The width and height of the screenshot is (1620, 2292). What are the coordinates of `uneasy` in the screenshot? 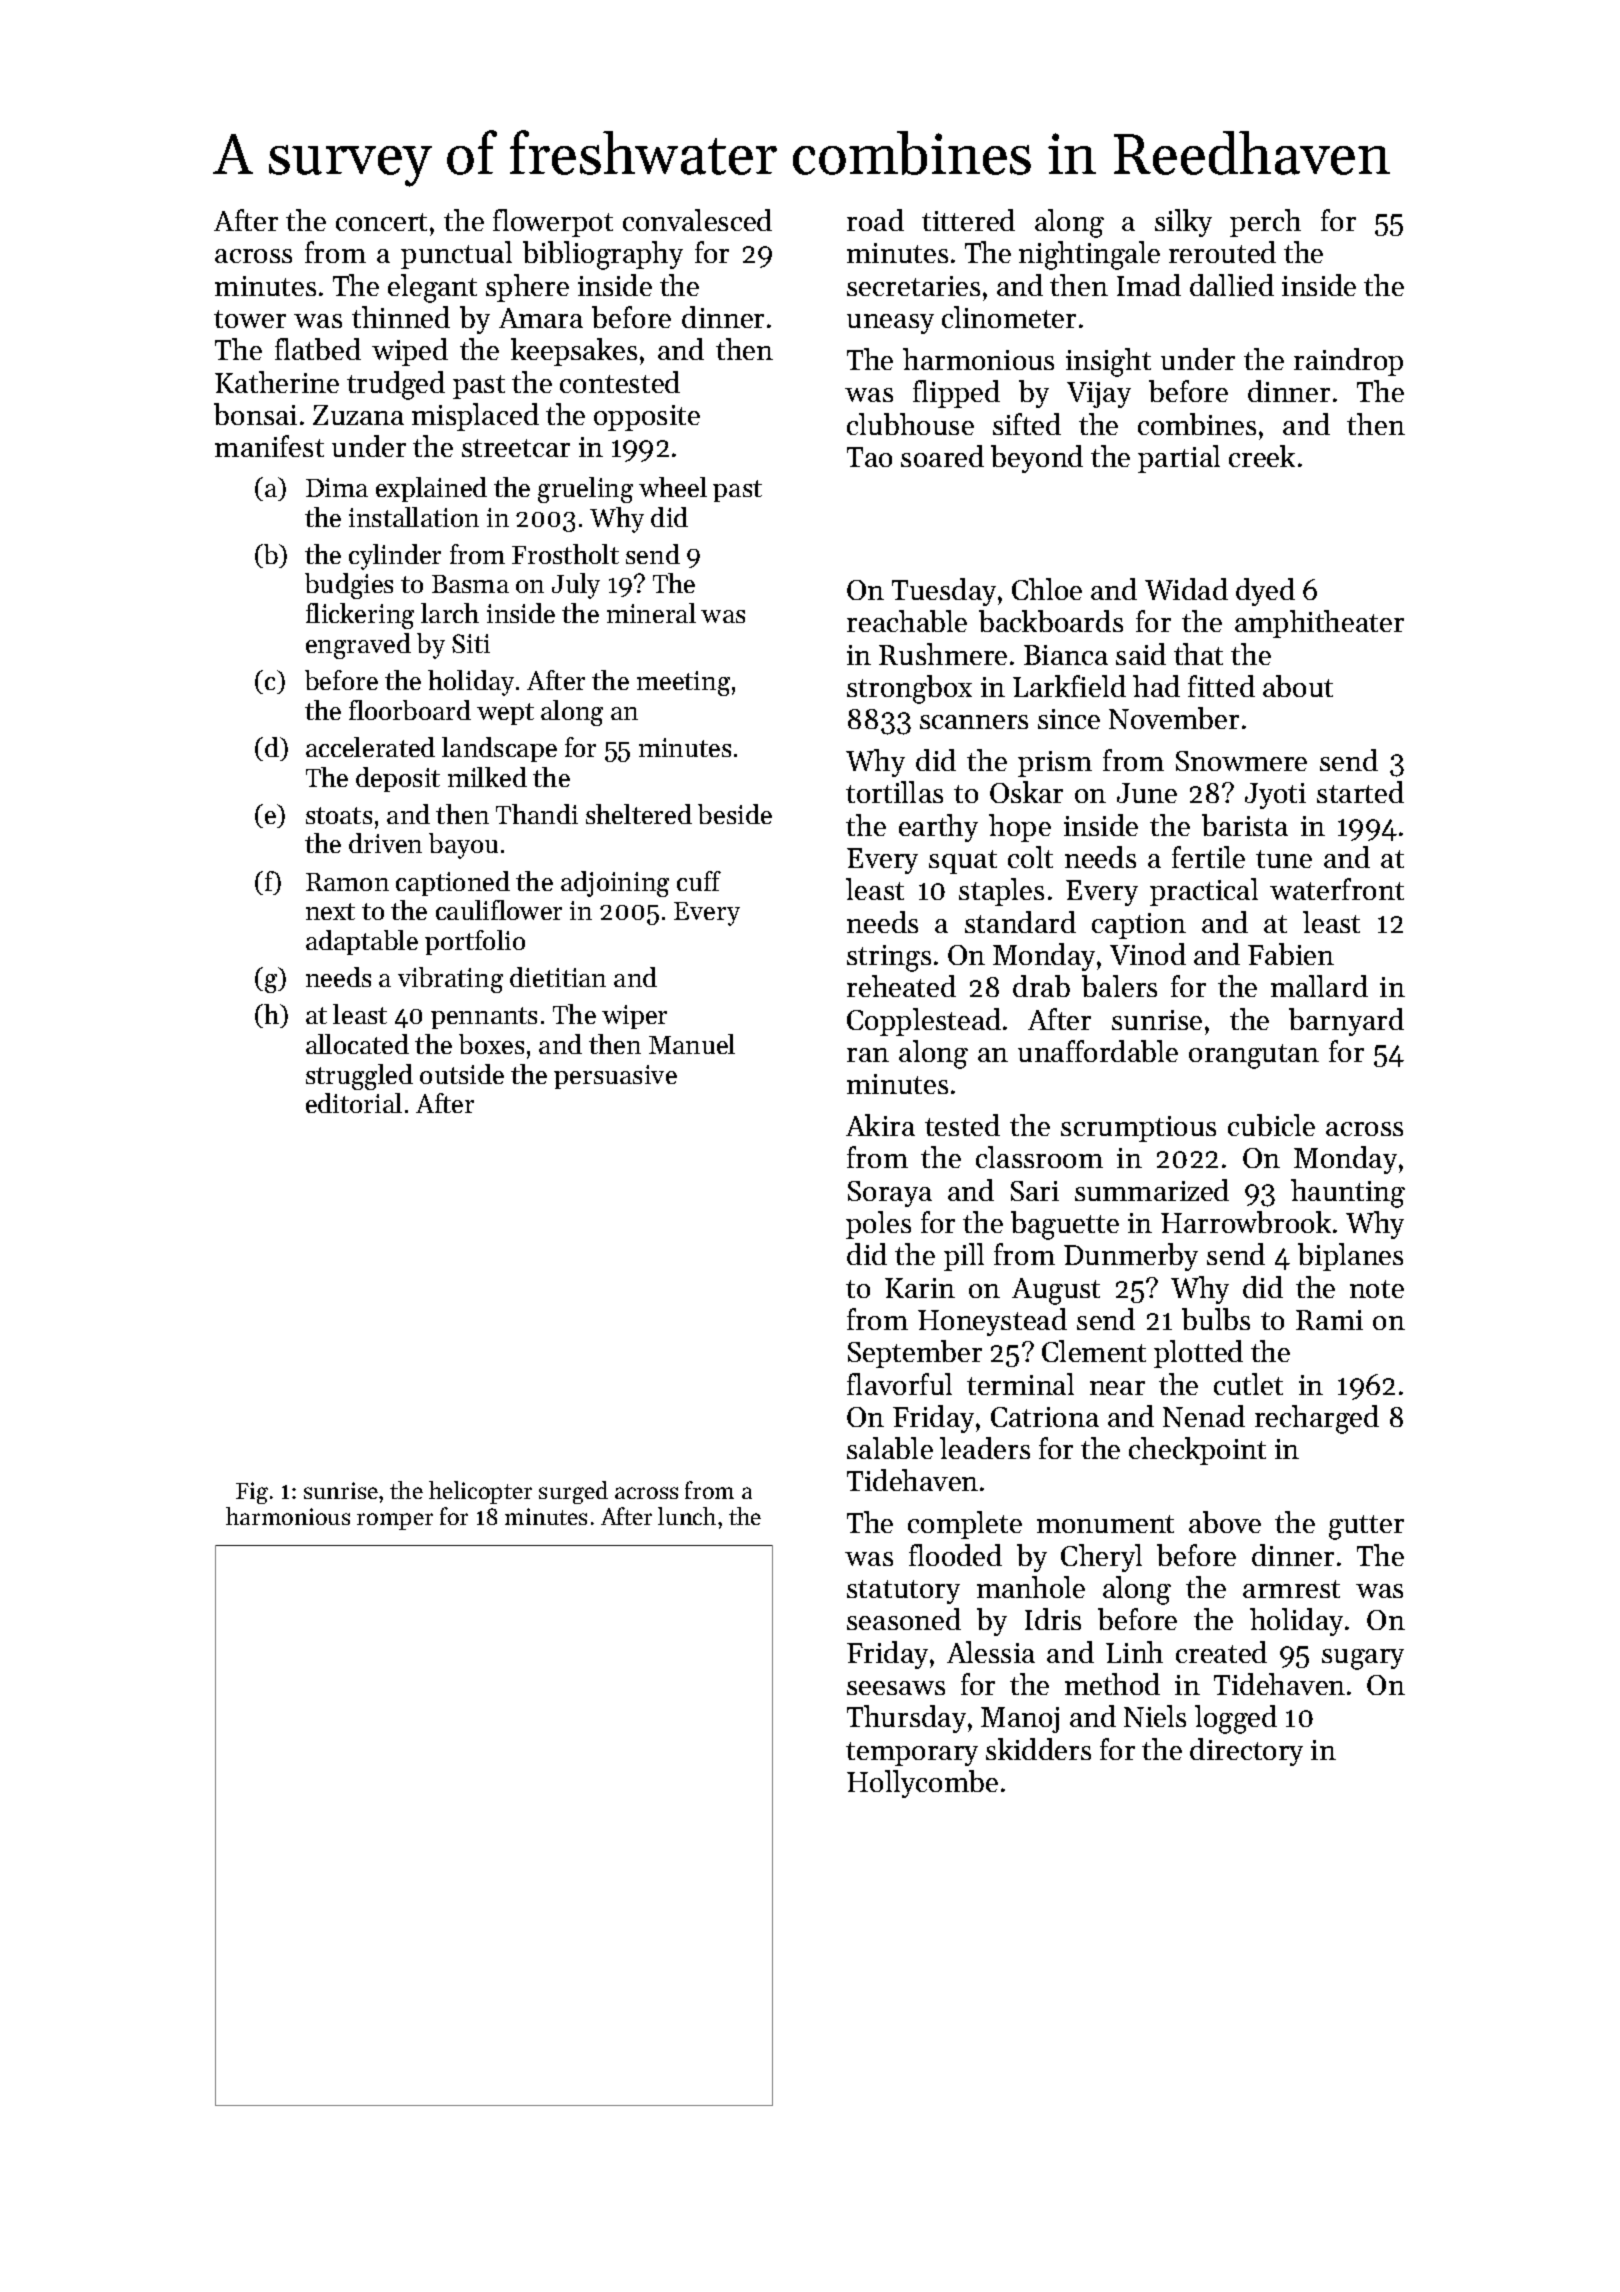 It's located at (890, 324).
